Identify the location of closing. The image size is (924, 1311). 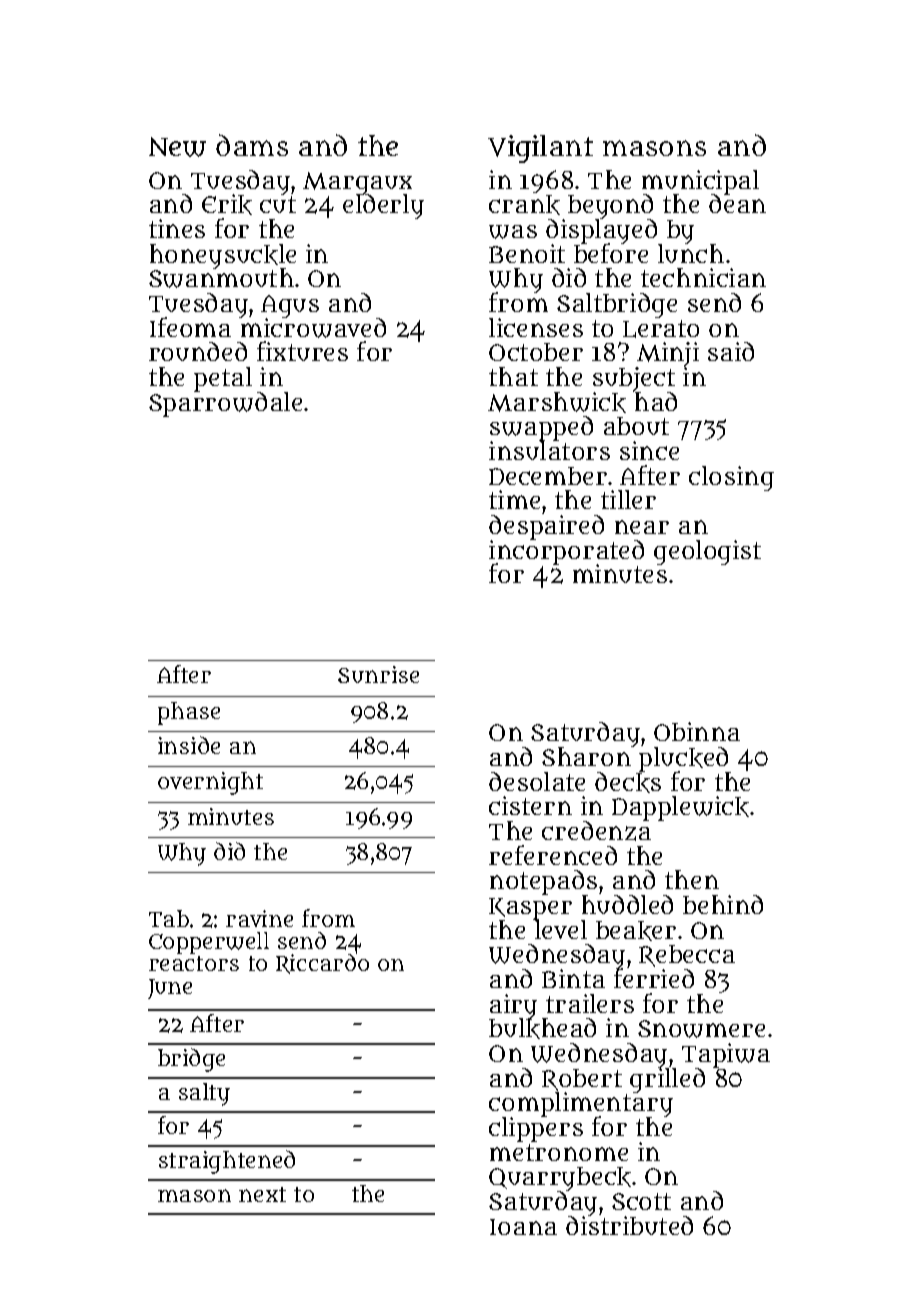
(731, 478).
